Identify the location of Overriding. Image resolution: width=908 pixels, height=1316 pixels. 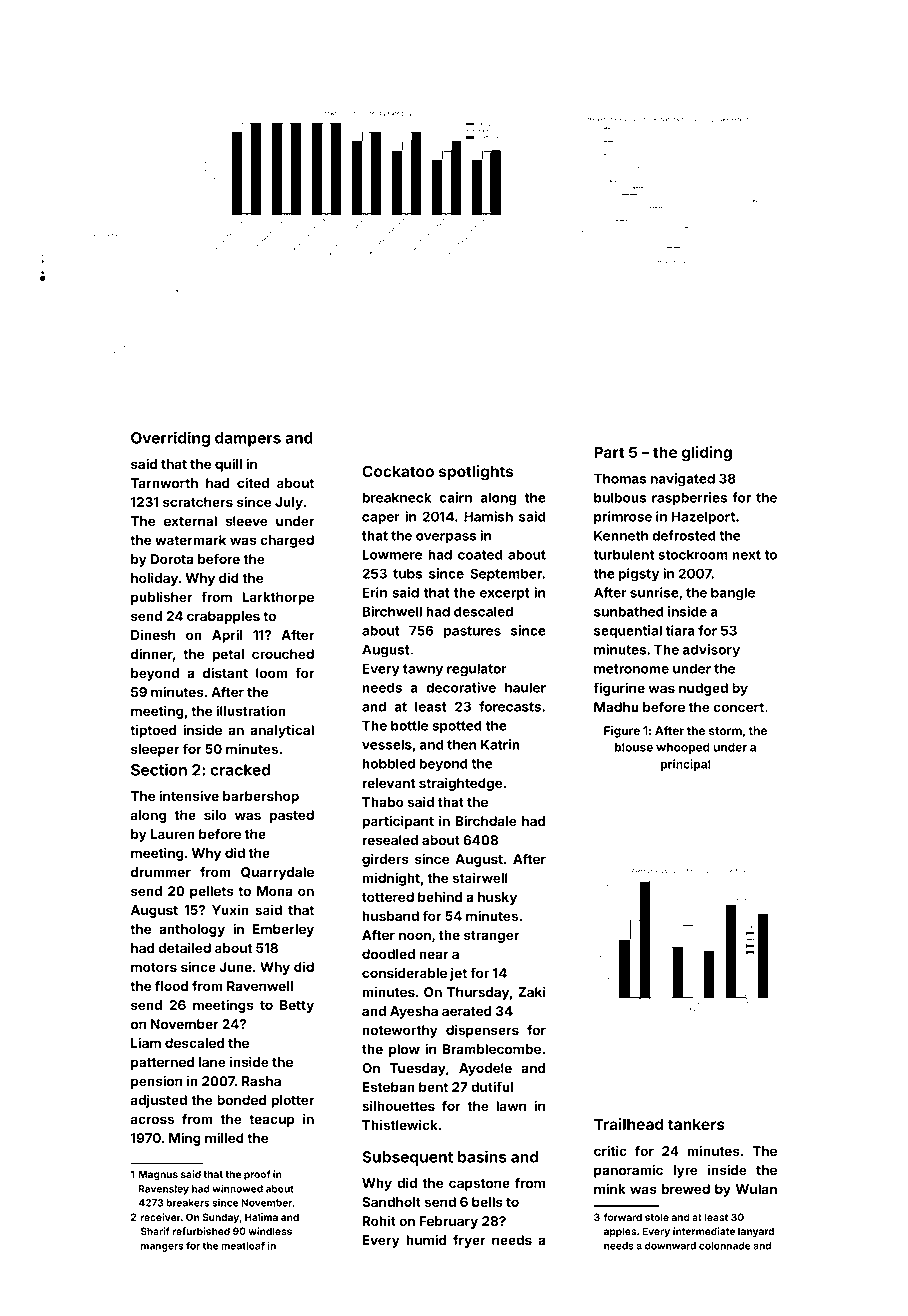
(170, 439).
